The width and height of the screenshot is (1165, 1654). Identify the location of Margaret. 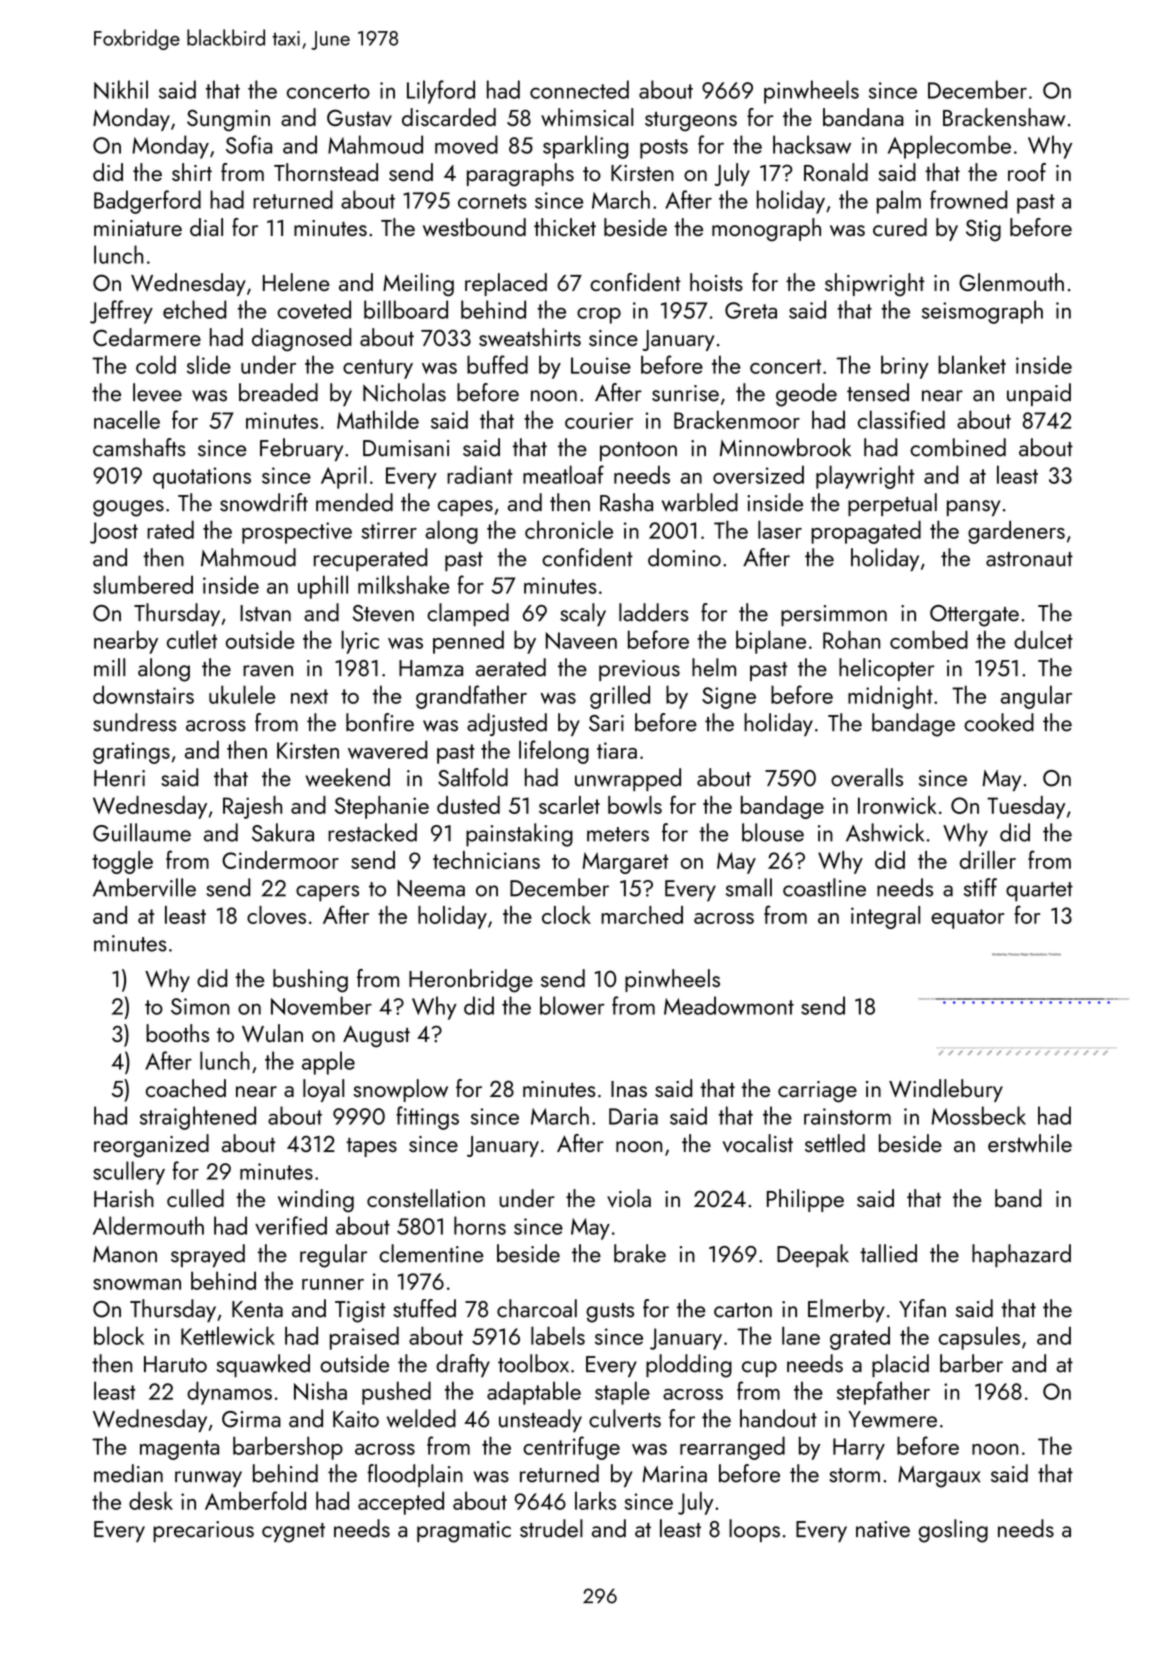
(626, 863).
